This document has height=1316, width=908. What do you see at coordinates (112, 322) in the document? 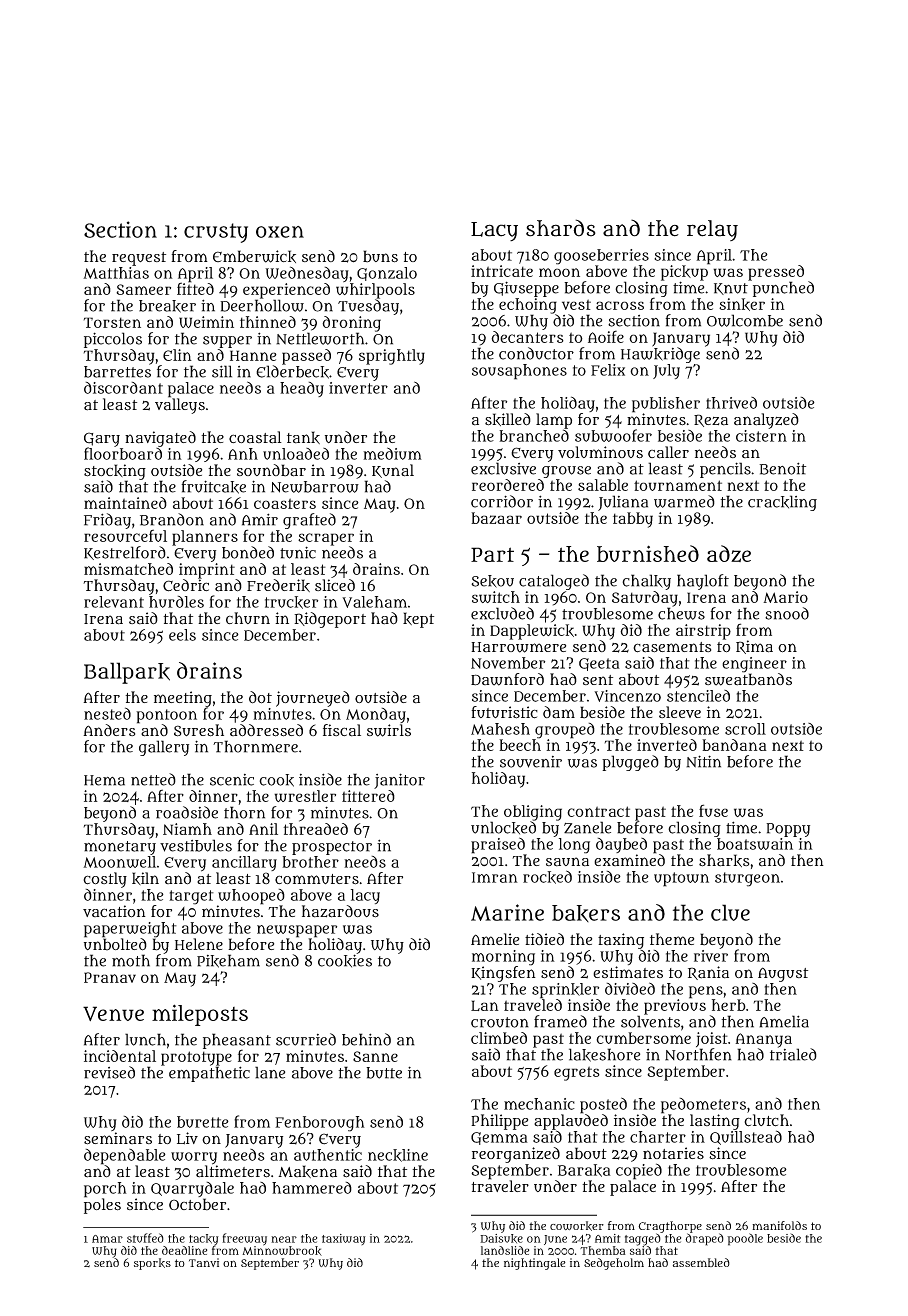
I see `Torsten` at bounding box center [112, 322].
